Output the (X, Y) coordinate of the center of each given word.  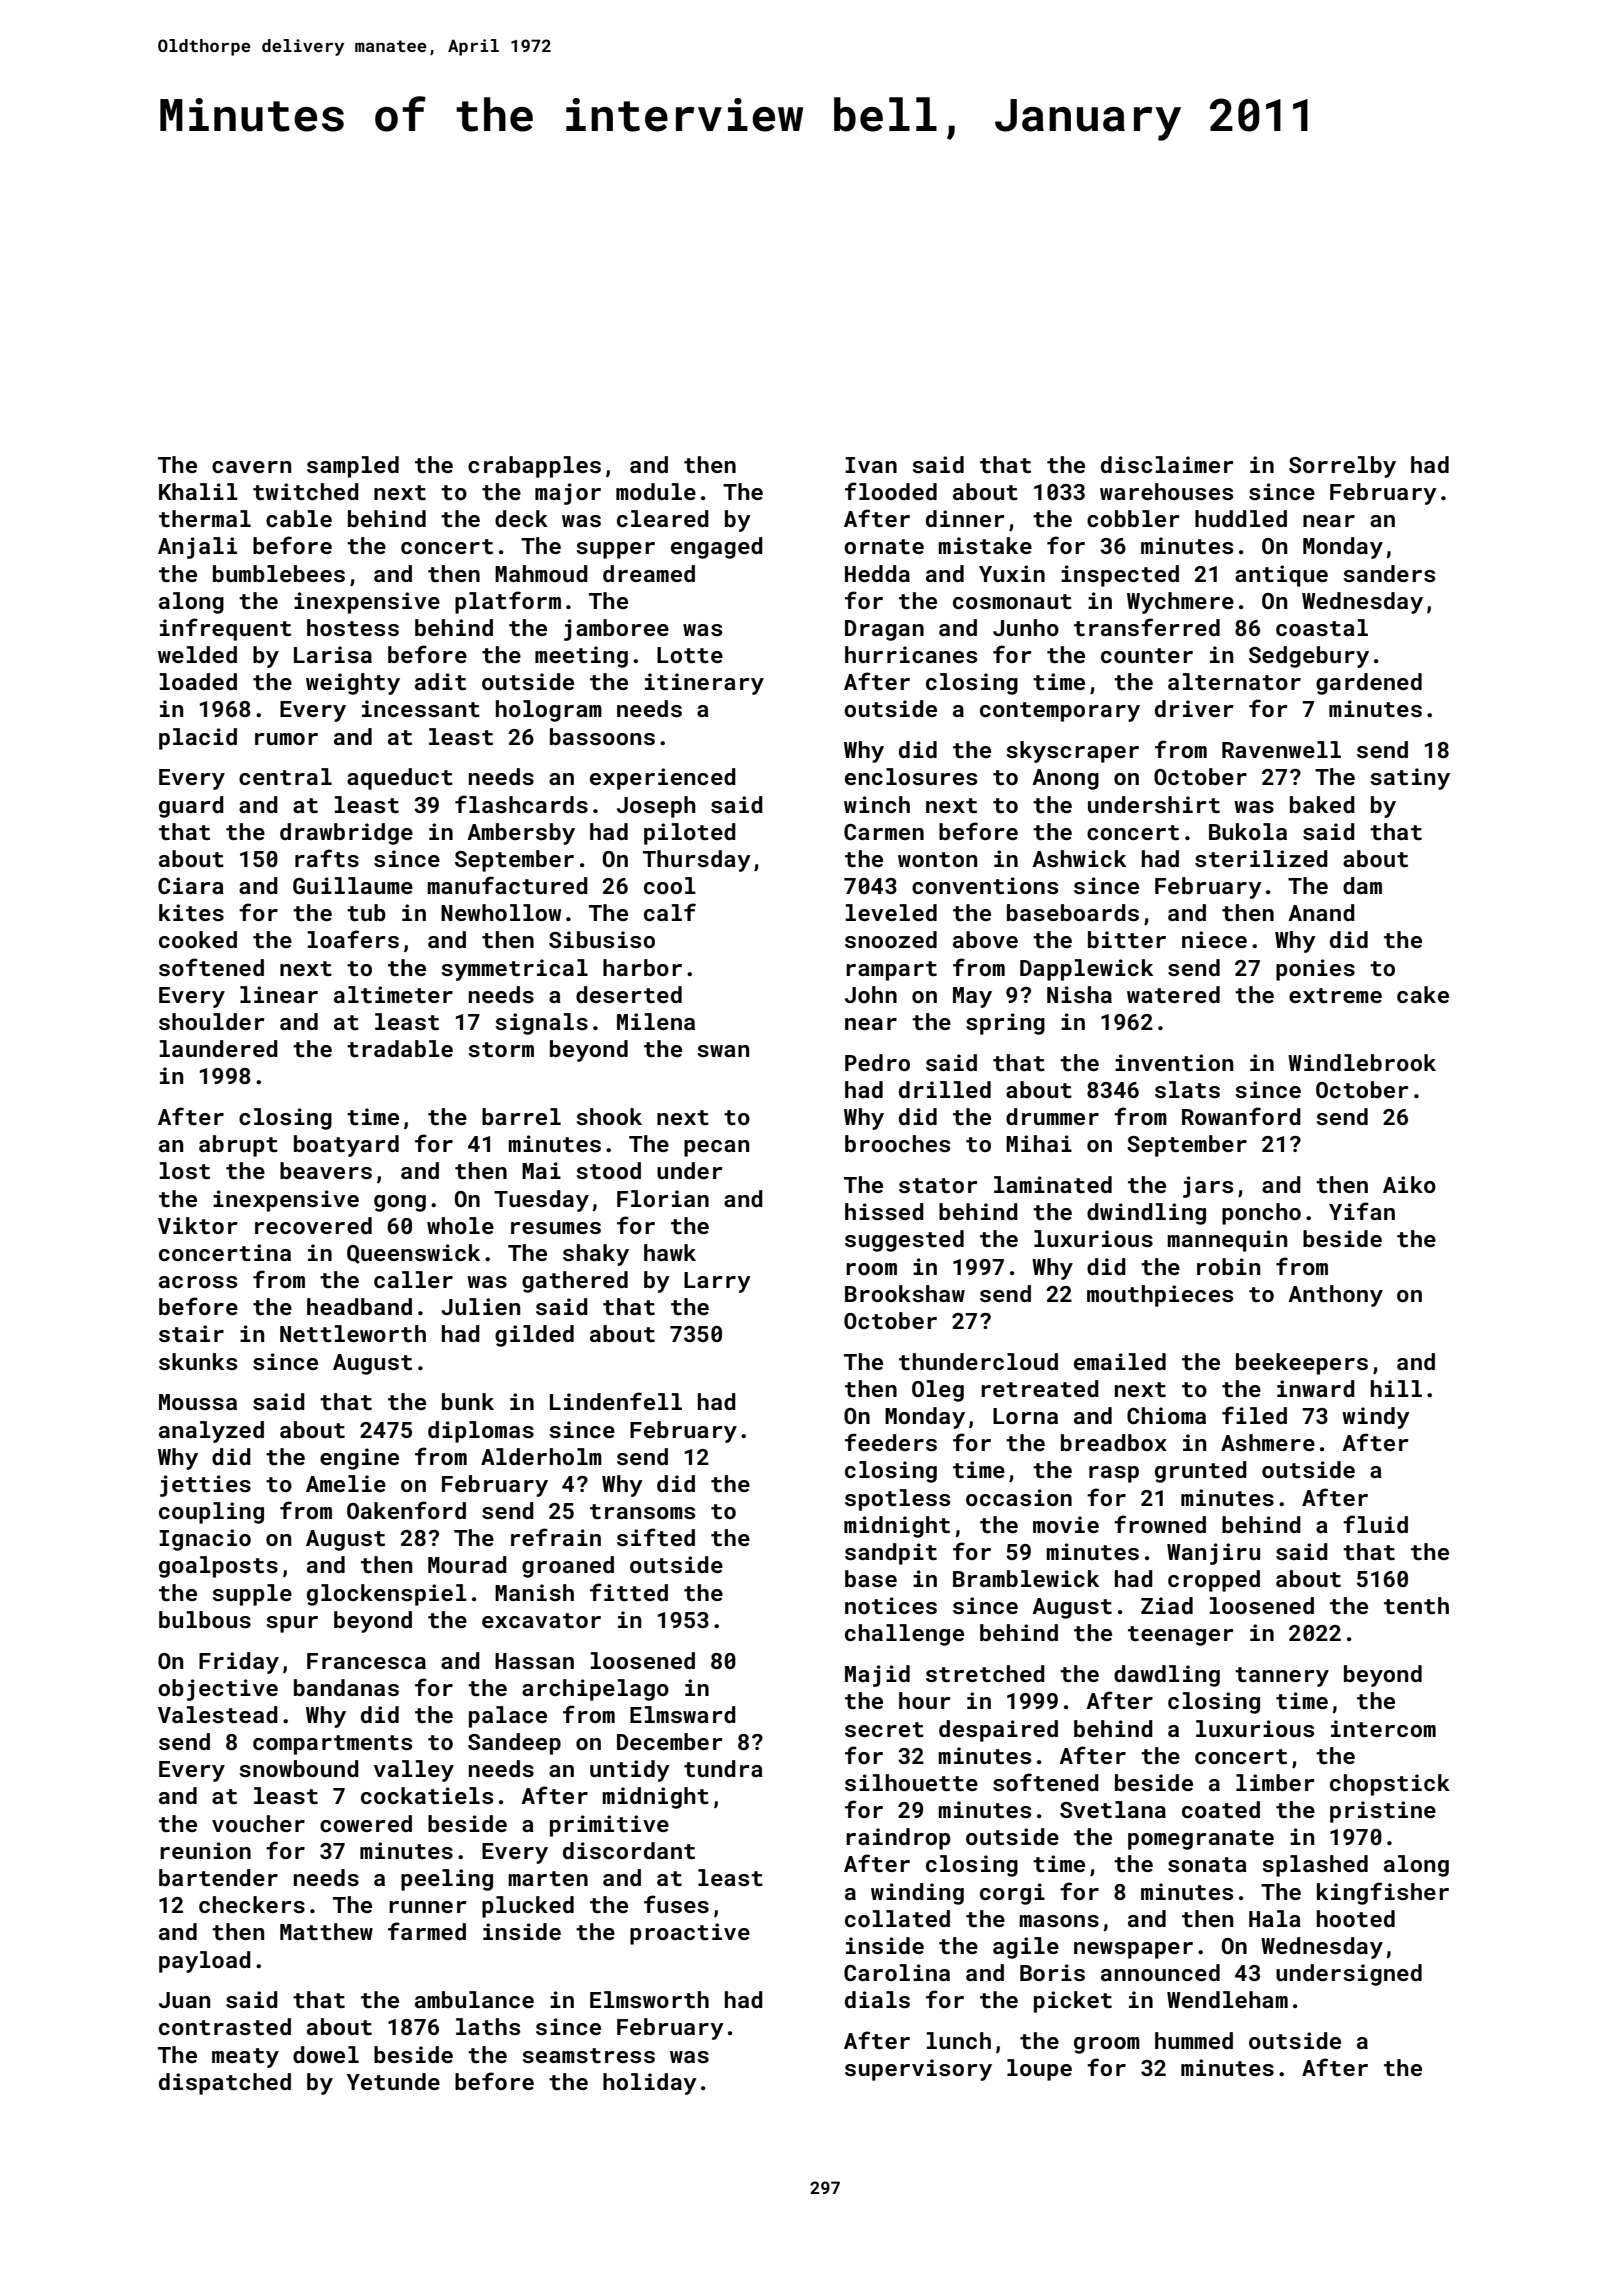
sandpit (891, 1554)
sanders (1389, 573)
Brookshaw (905, 1293)
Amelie (346, 1483)
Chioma (1166, 1415)
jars (1208, 1187)
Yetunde (393, 2081)
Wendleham (1227, 1999)
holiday (650, 2084)
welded (197, 654)
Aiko (1409, 1184)
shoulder (212, 1021)
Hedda (877, 573)
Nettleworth (353, 1333)
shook (609, 1116)
